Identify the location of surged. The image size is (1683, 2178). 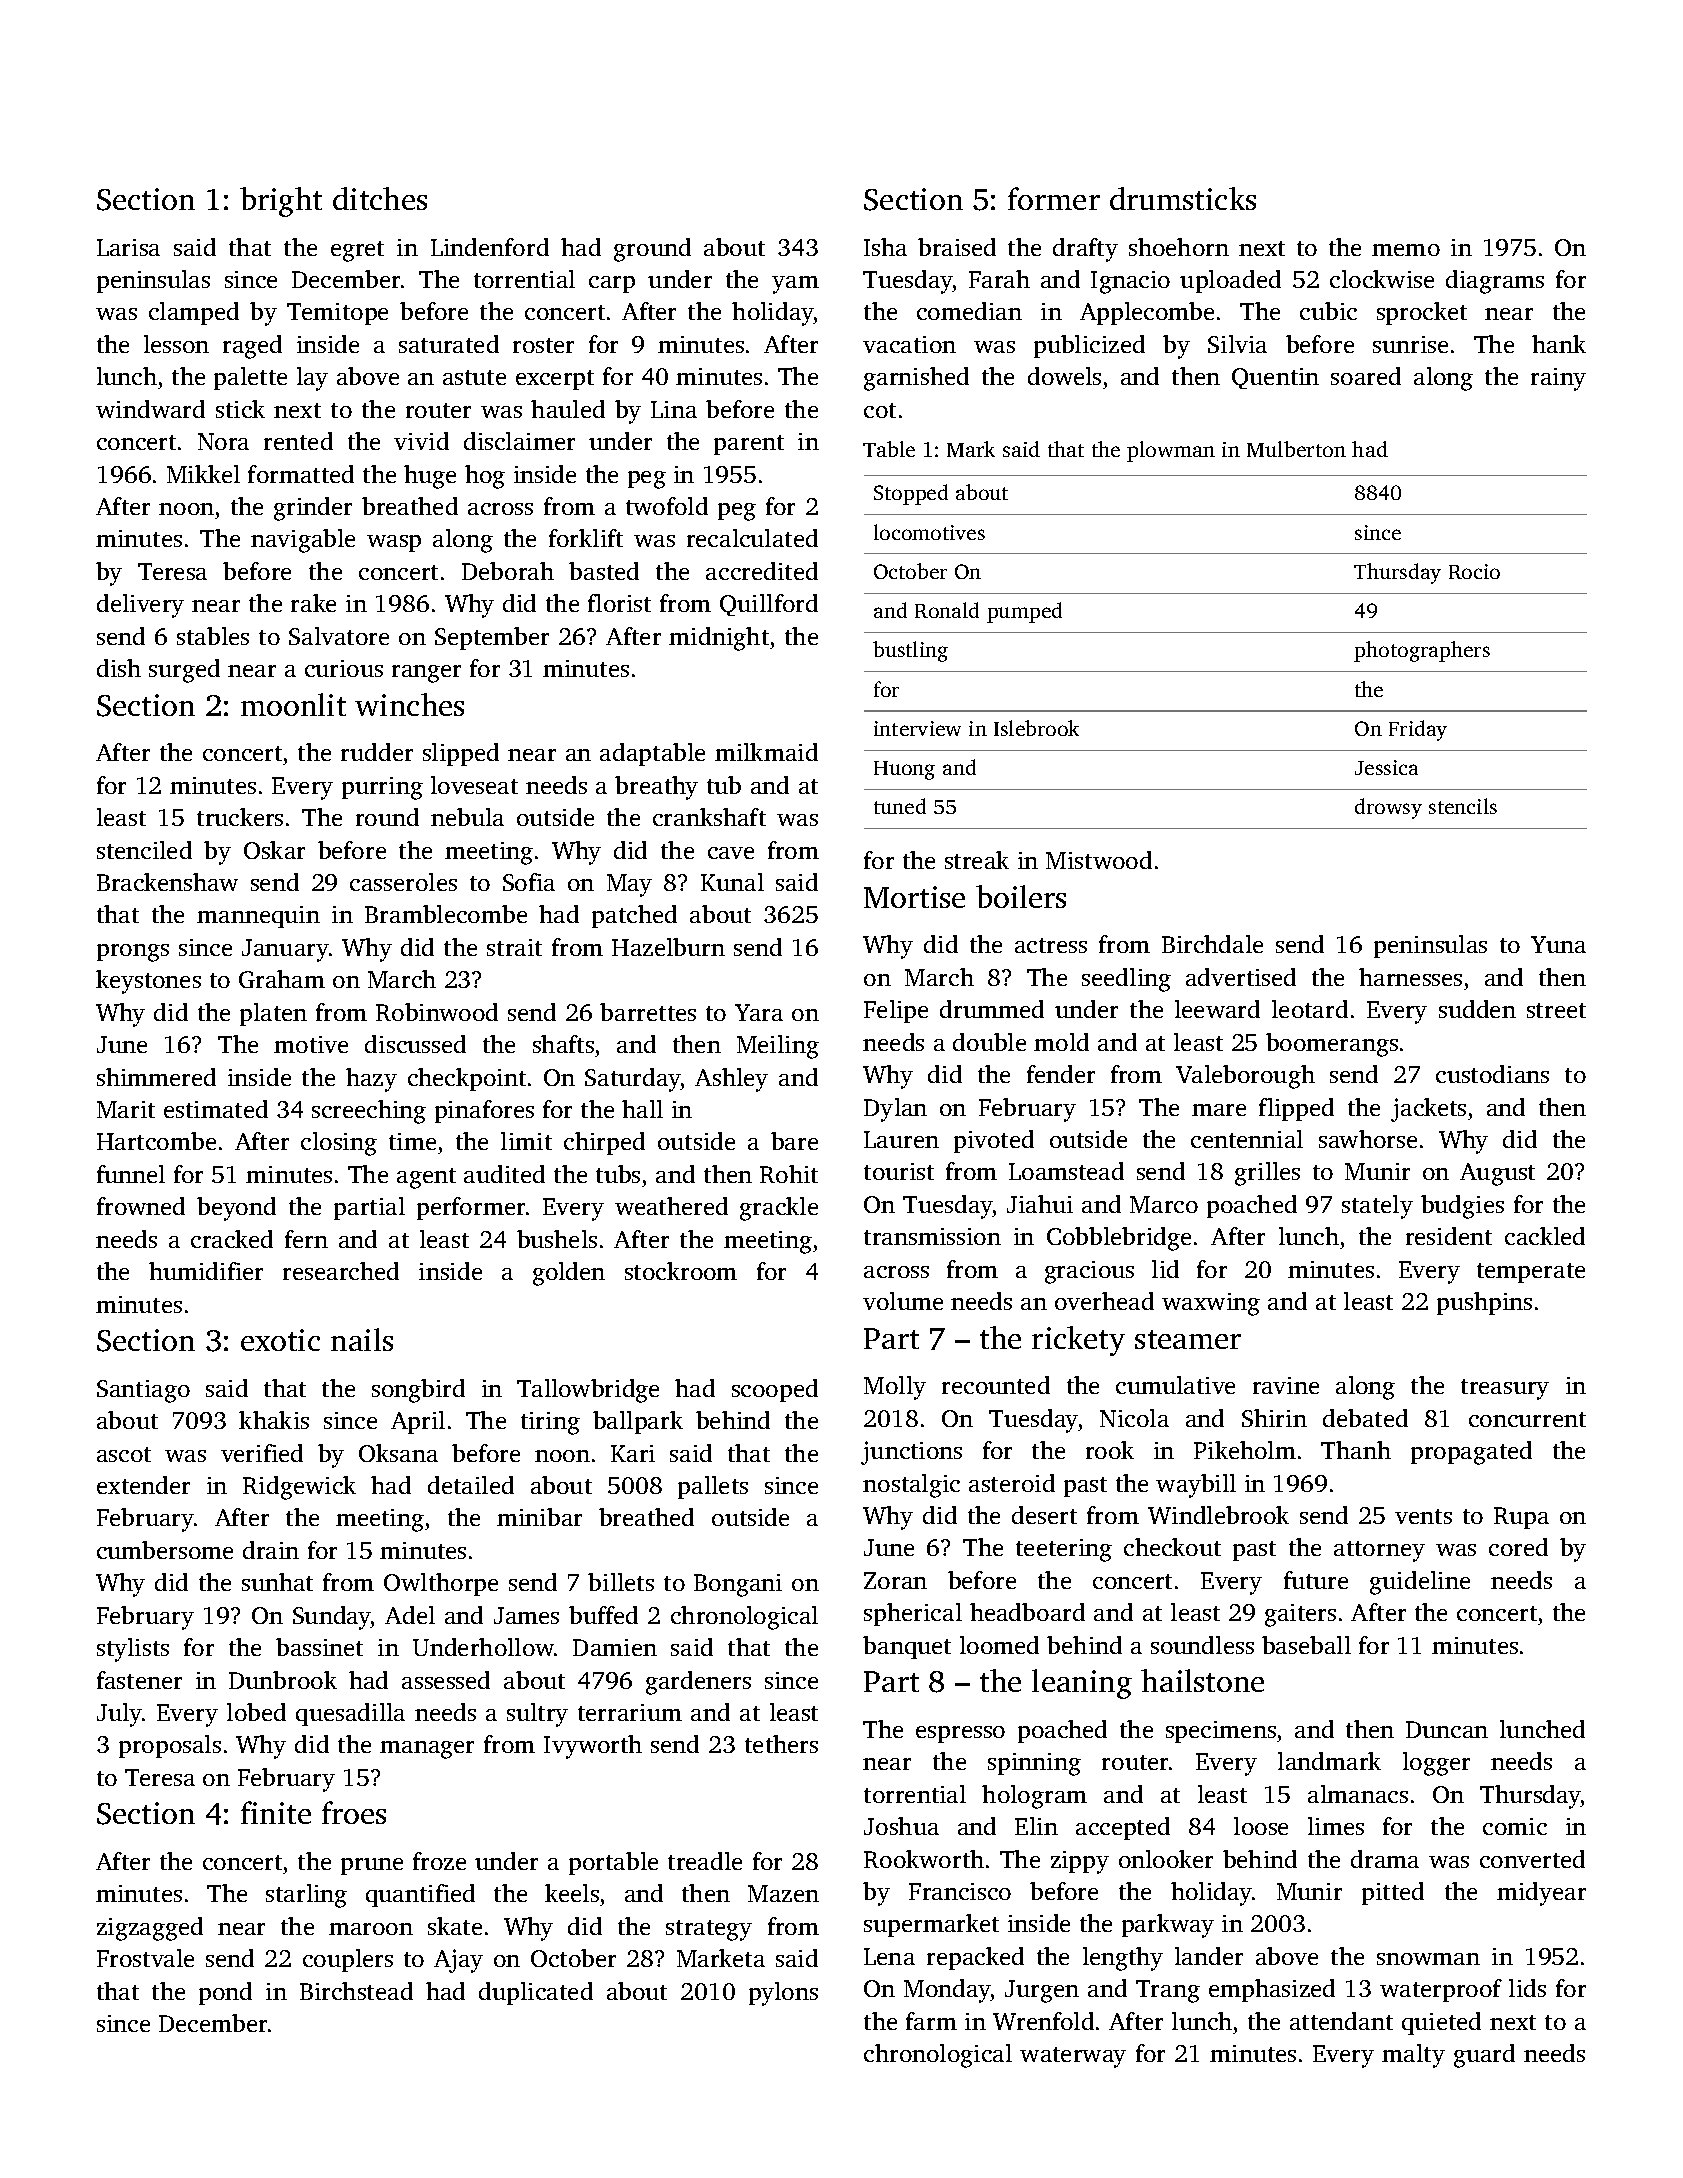
(184, 671).
